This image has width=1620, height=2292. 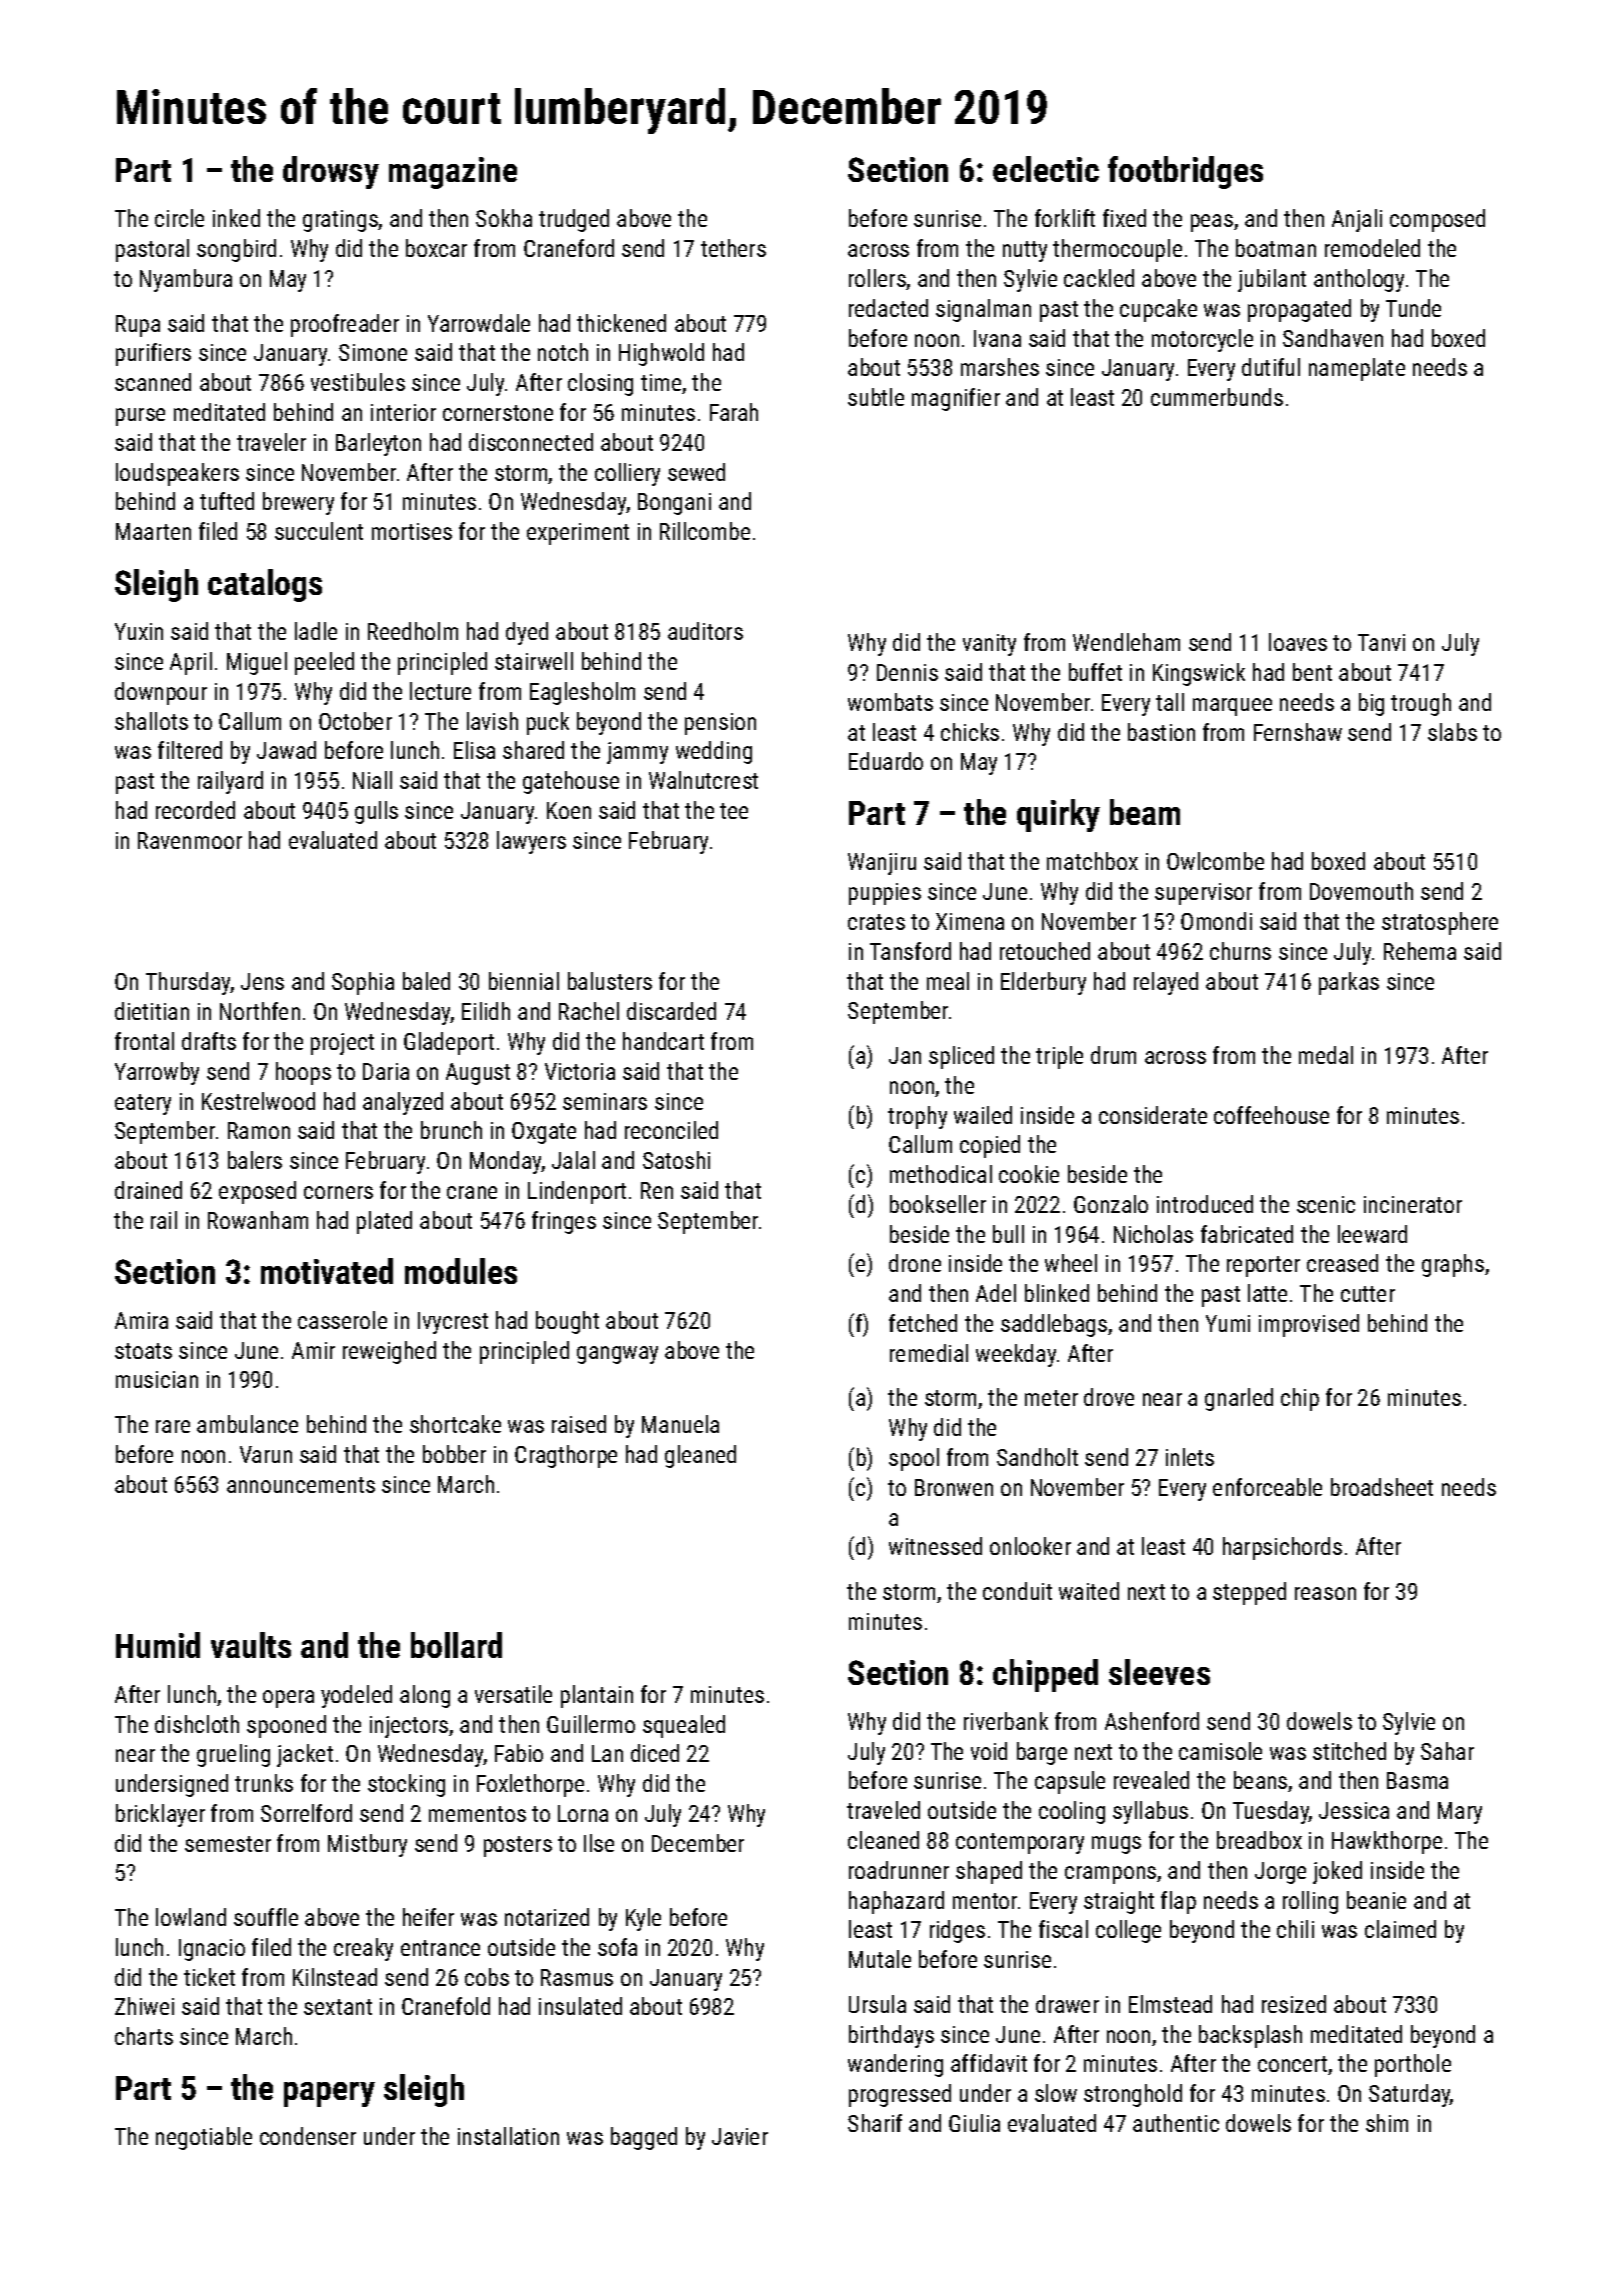 I want to click on redacted, so click(x=888, y=308).
